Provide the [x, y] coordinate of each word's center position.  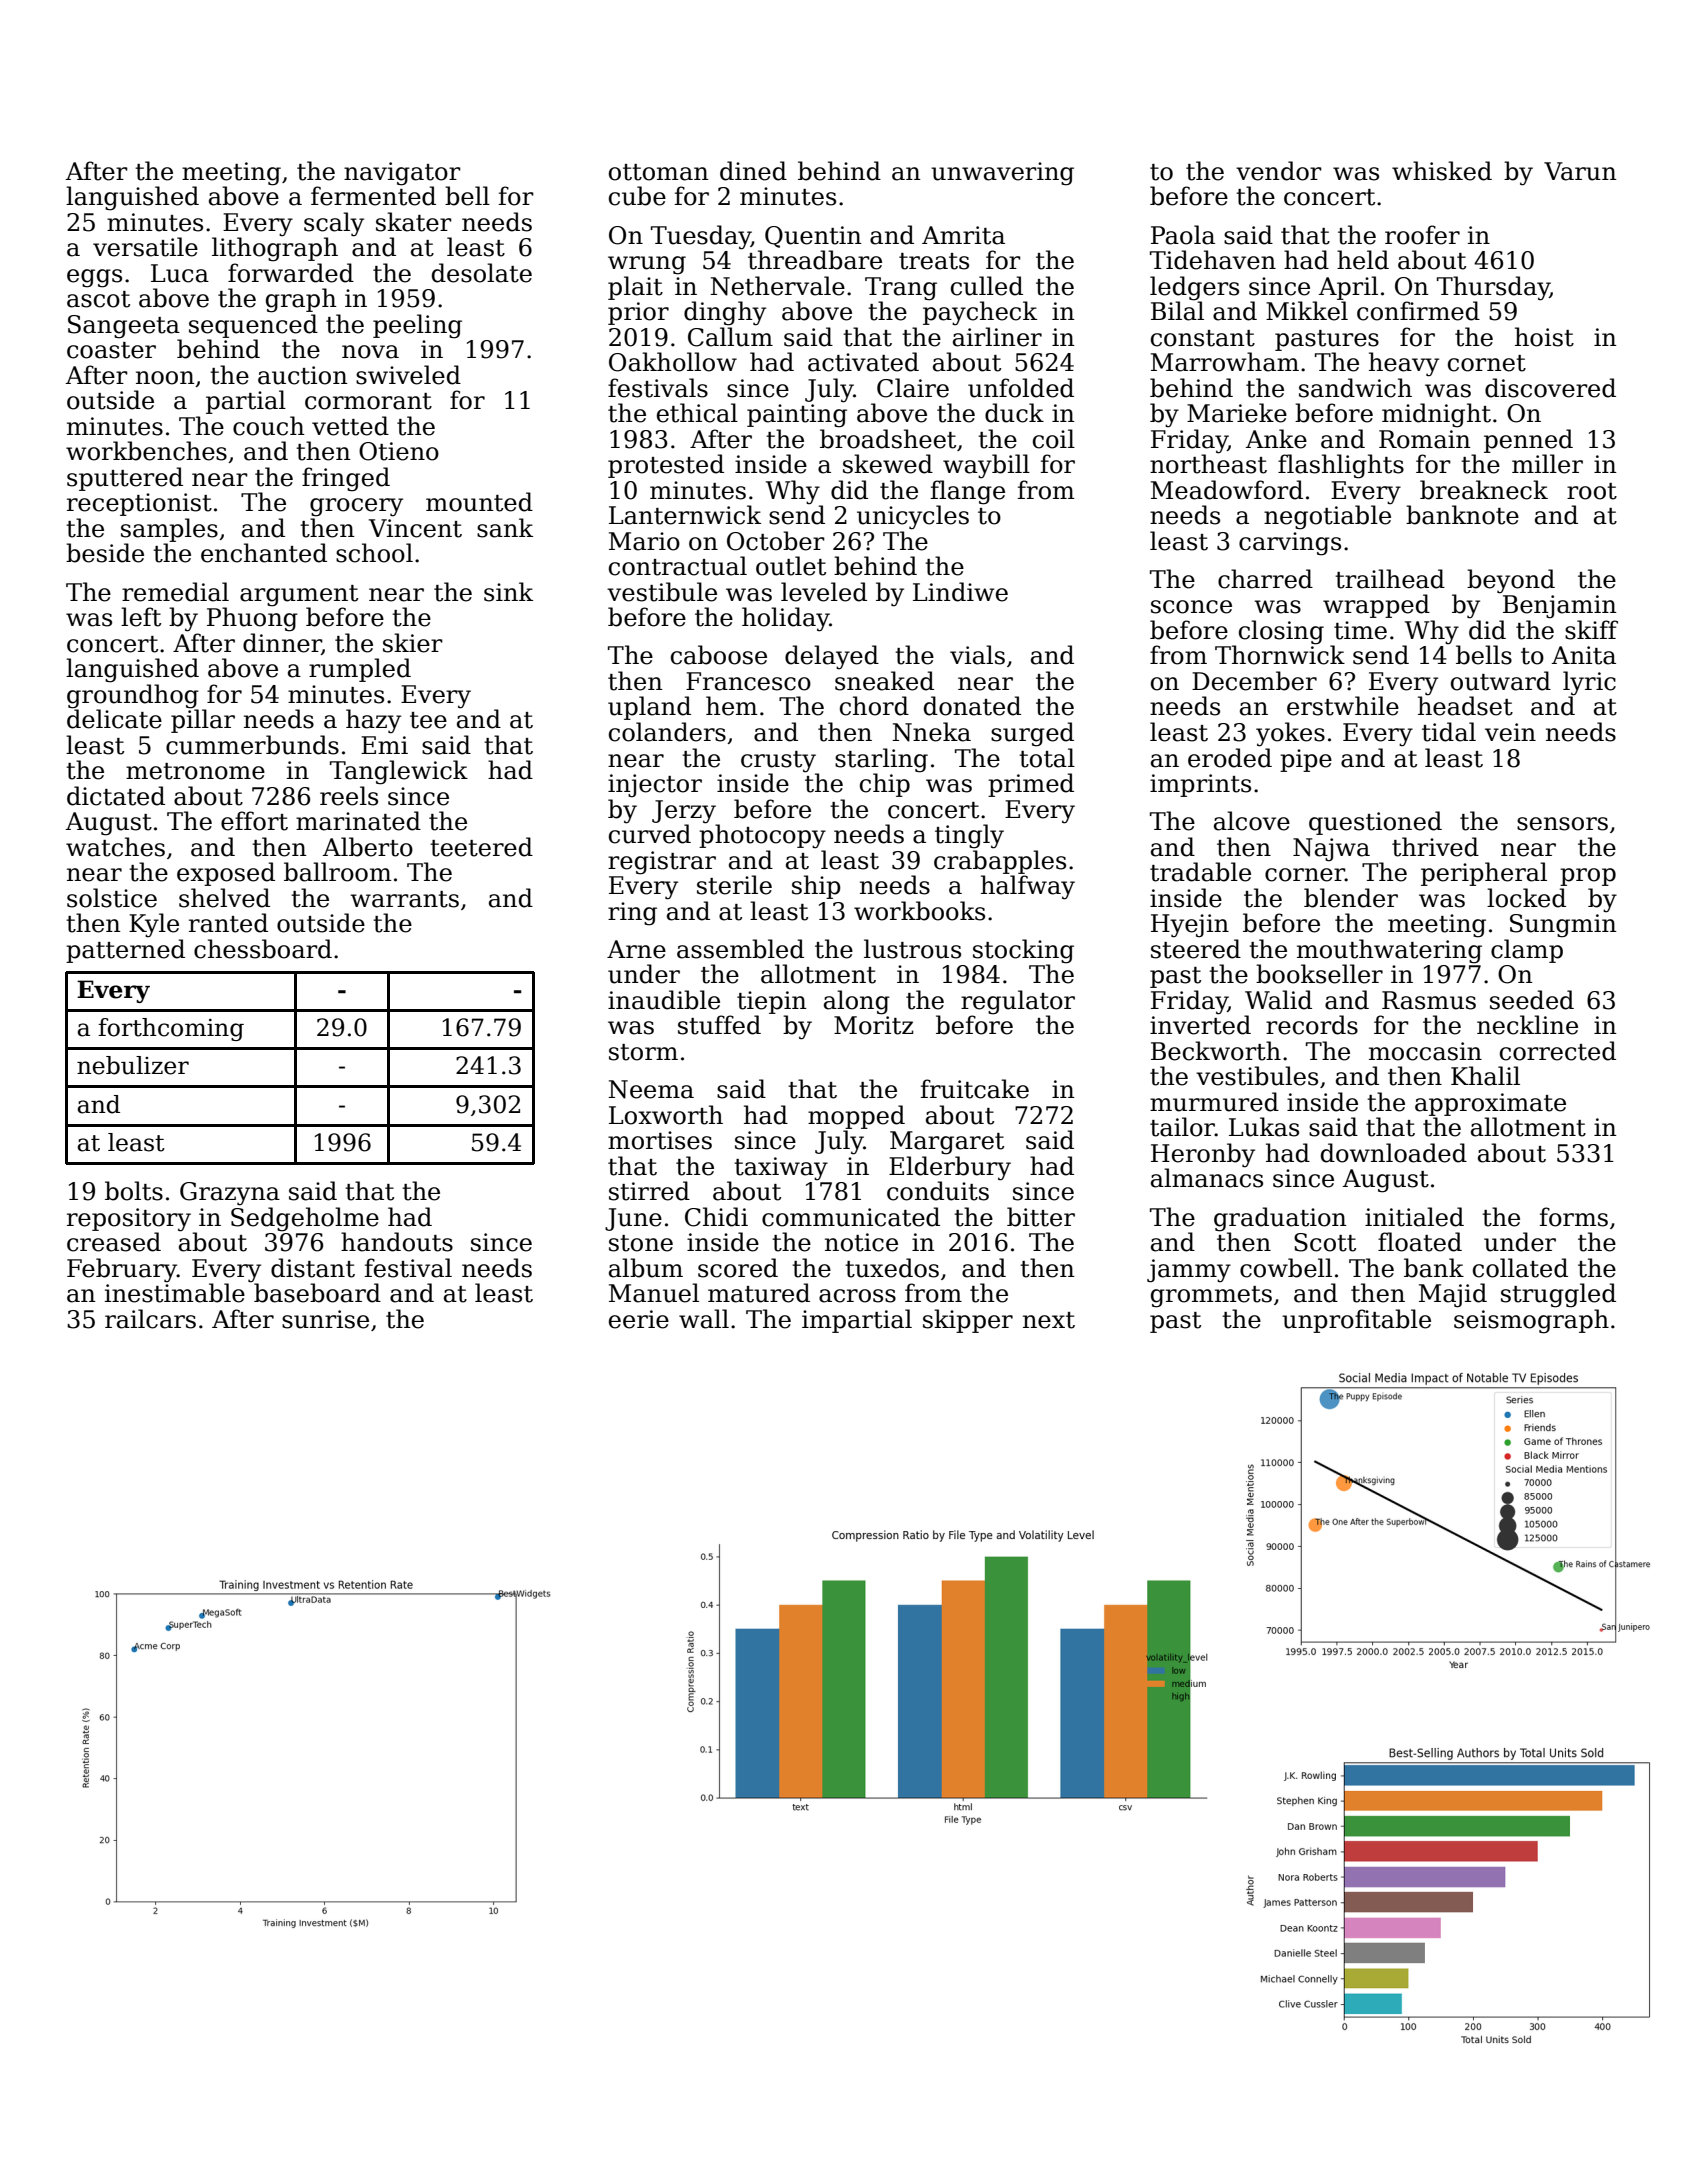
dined [753, 171]
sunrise [325, 1319]
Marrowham [1225, 362]
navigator [402, 174]
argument [299, 596]
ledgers [1194, 288]
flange [968, 492]
